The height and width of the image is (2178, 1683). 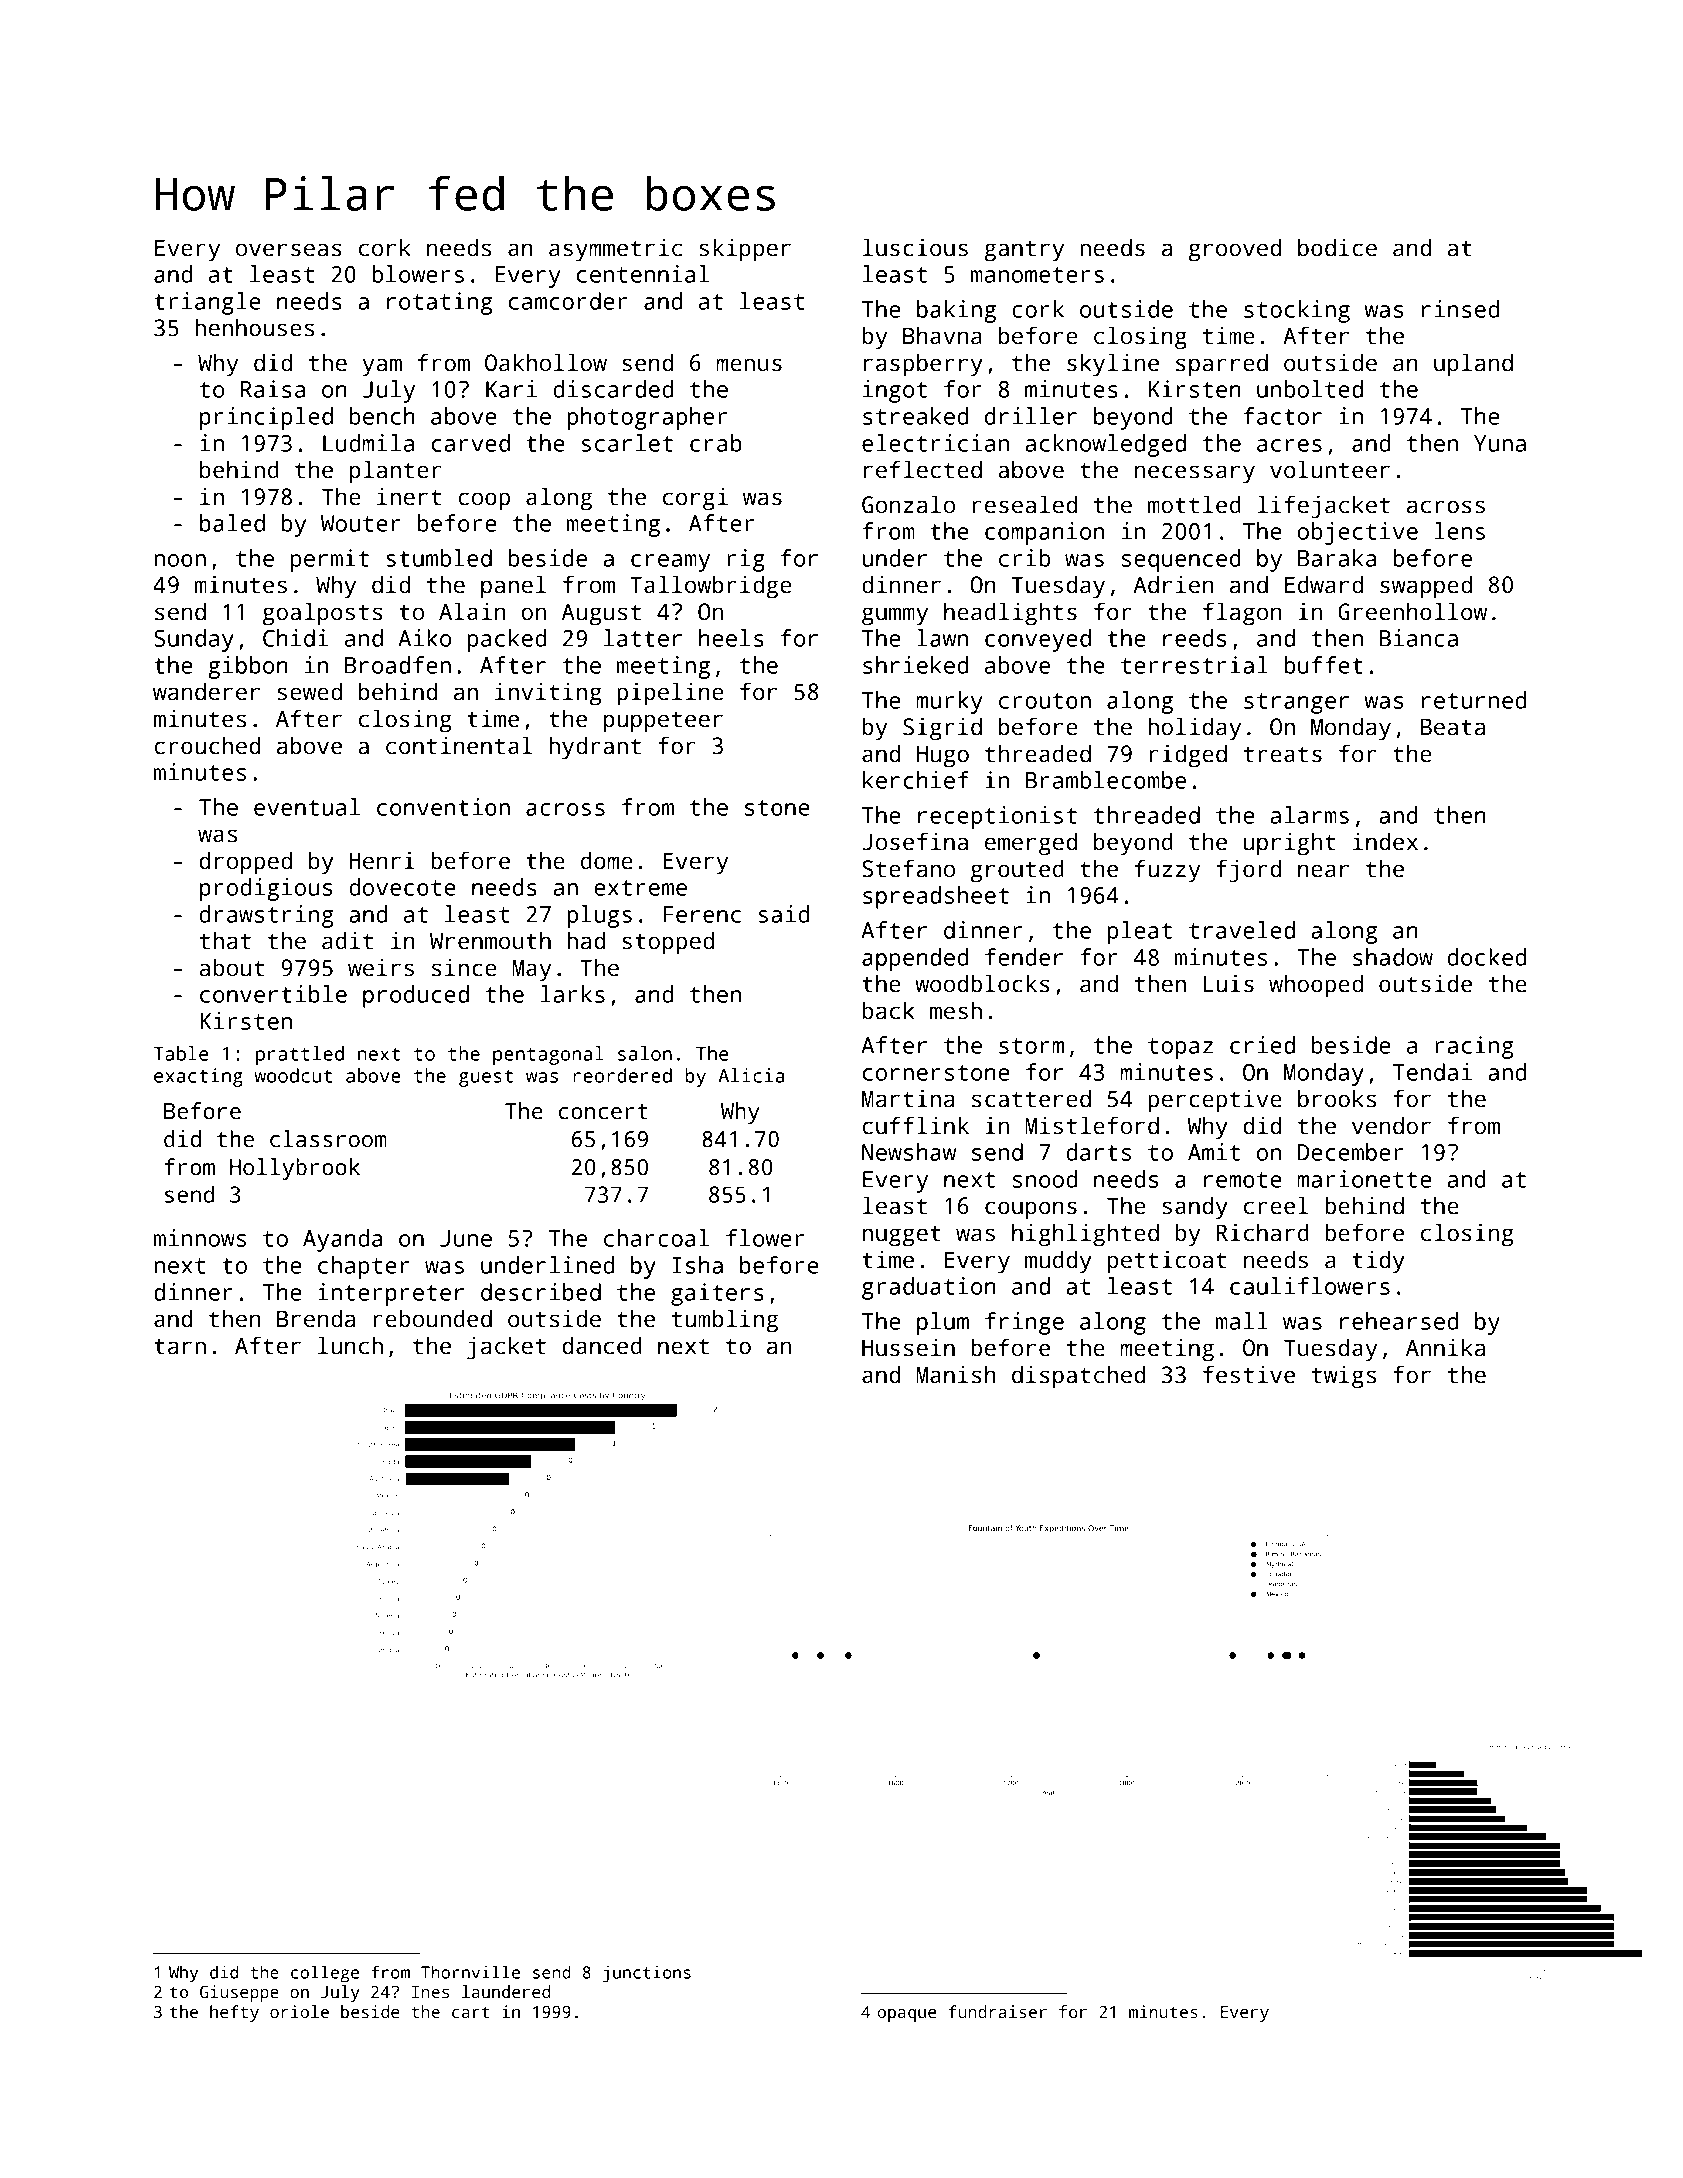 I want to click on objective, so click(x=1358, y=533).
